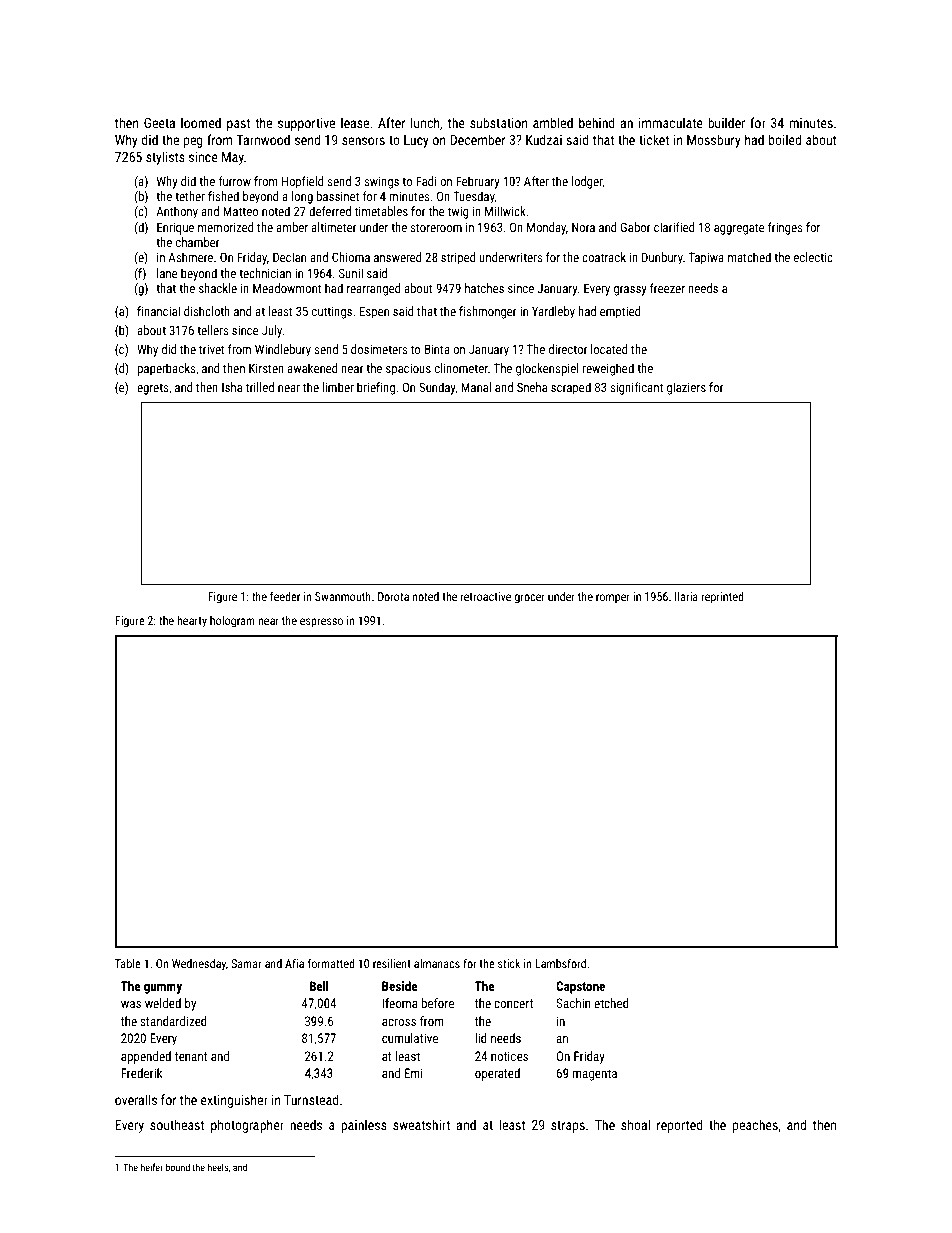 This page has width=952, height=1233. Describe the element at coordinates (238, 125) in the page. I see `past` at that location.
